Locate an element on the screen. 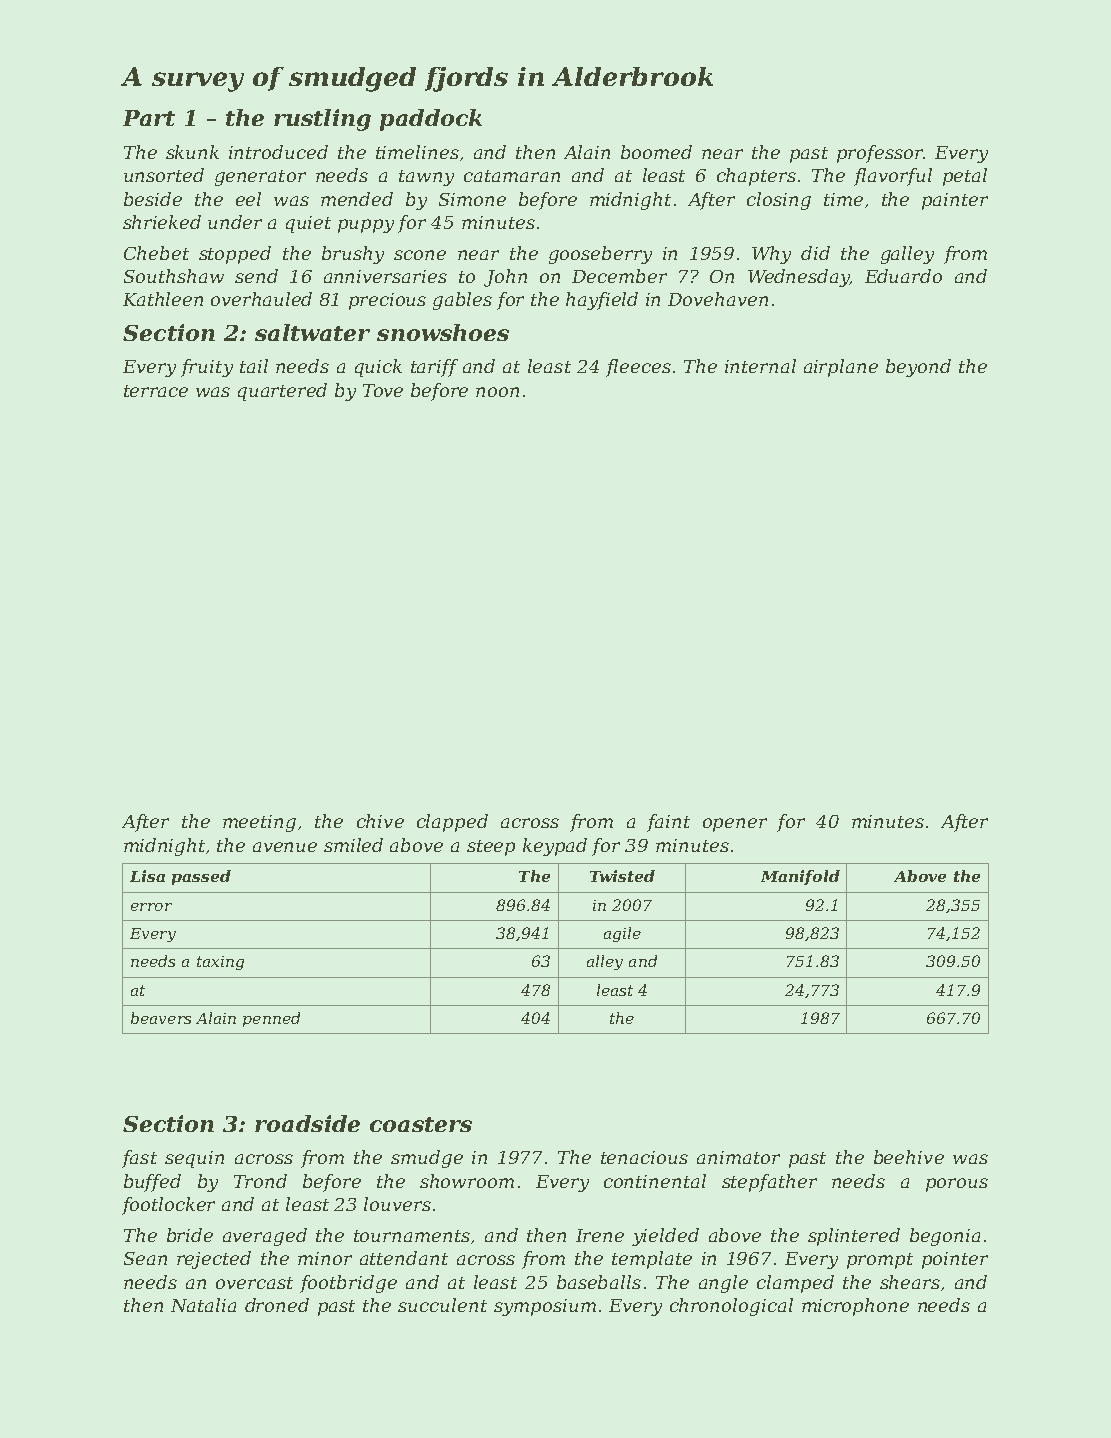 Image resolution: width=1111 pixels, height=1438 pixels. droned is located at coordinates (277, 1305).
